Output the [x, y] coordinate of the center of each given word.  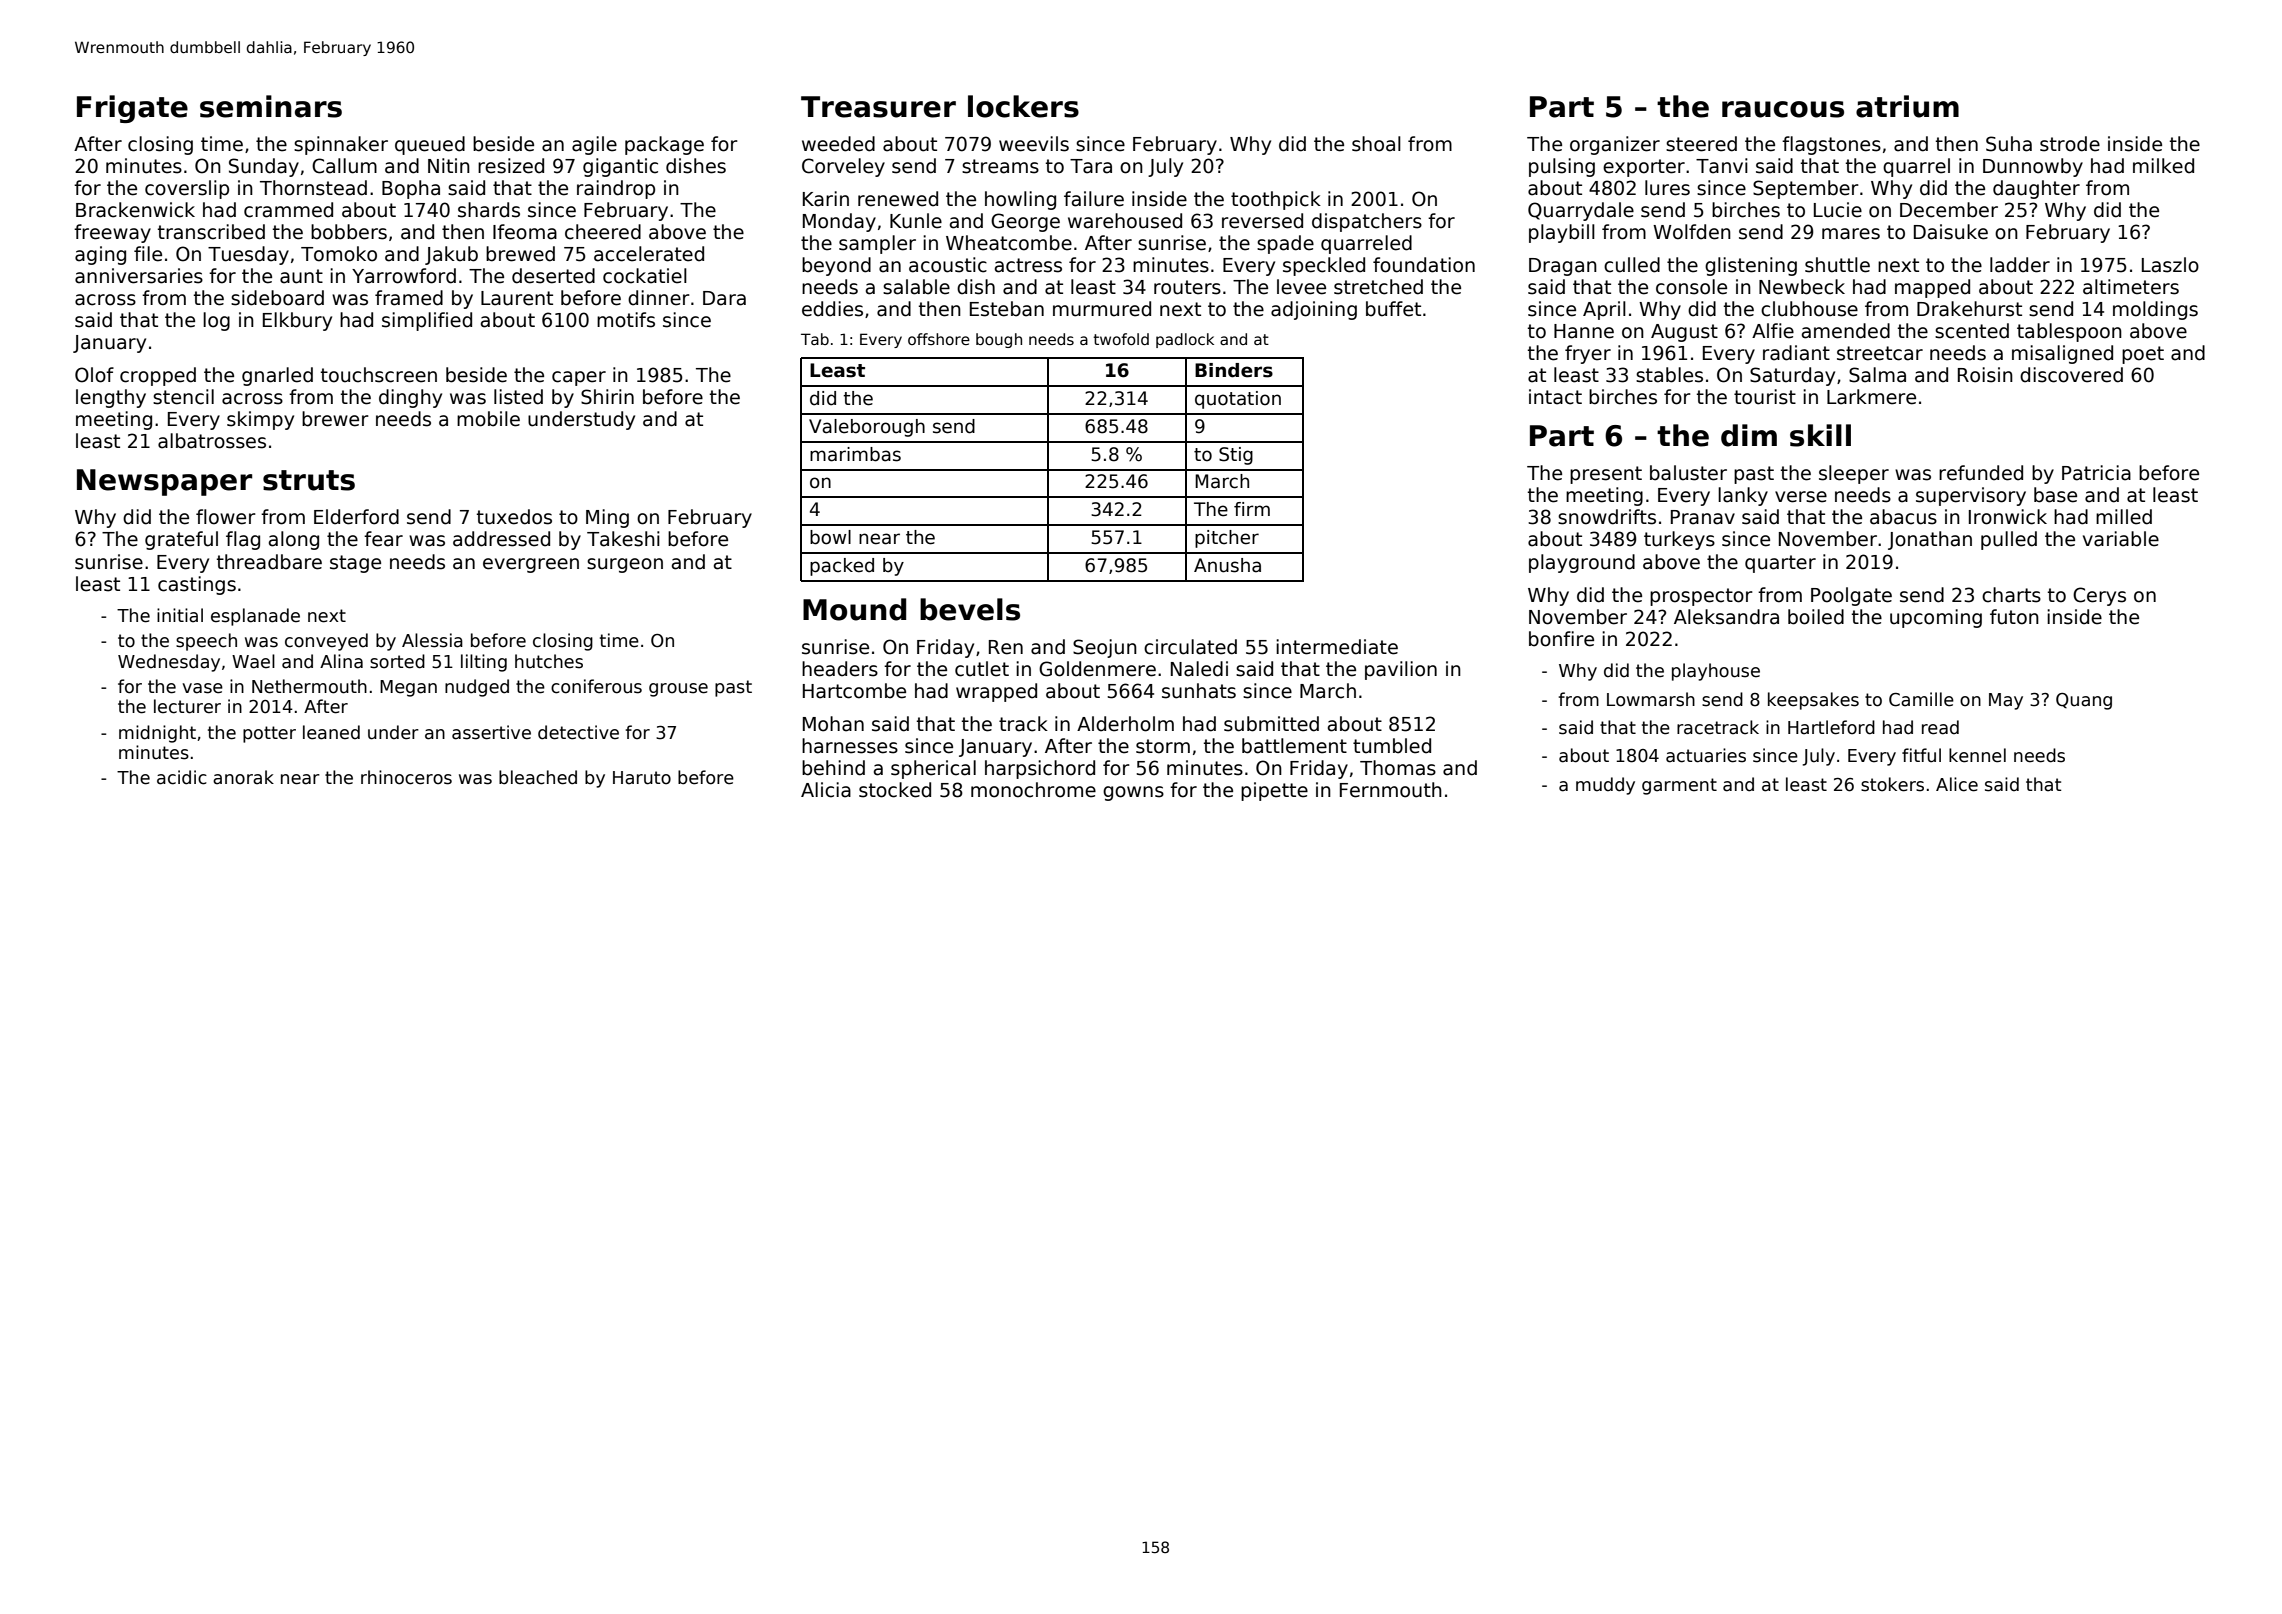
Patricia [2096, 473]
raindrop [616, 189]
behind [833, 768]
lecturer [187, 706]
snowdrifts [1607, 517]
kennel [1977, 755]
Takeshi [623, 539]
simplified [427, 321]
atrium [1907, 106]
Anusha [1227, 565]
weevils [1034, 144]
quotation [1238, 400]
